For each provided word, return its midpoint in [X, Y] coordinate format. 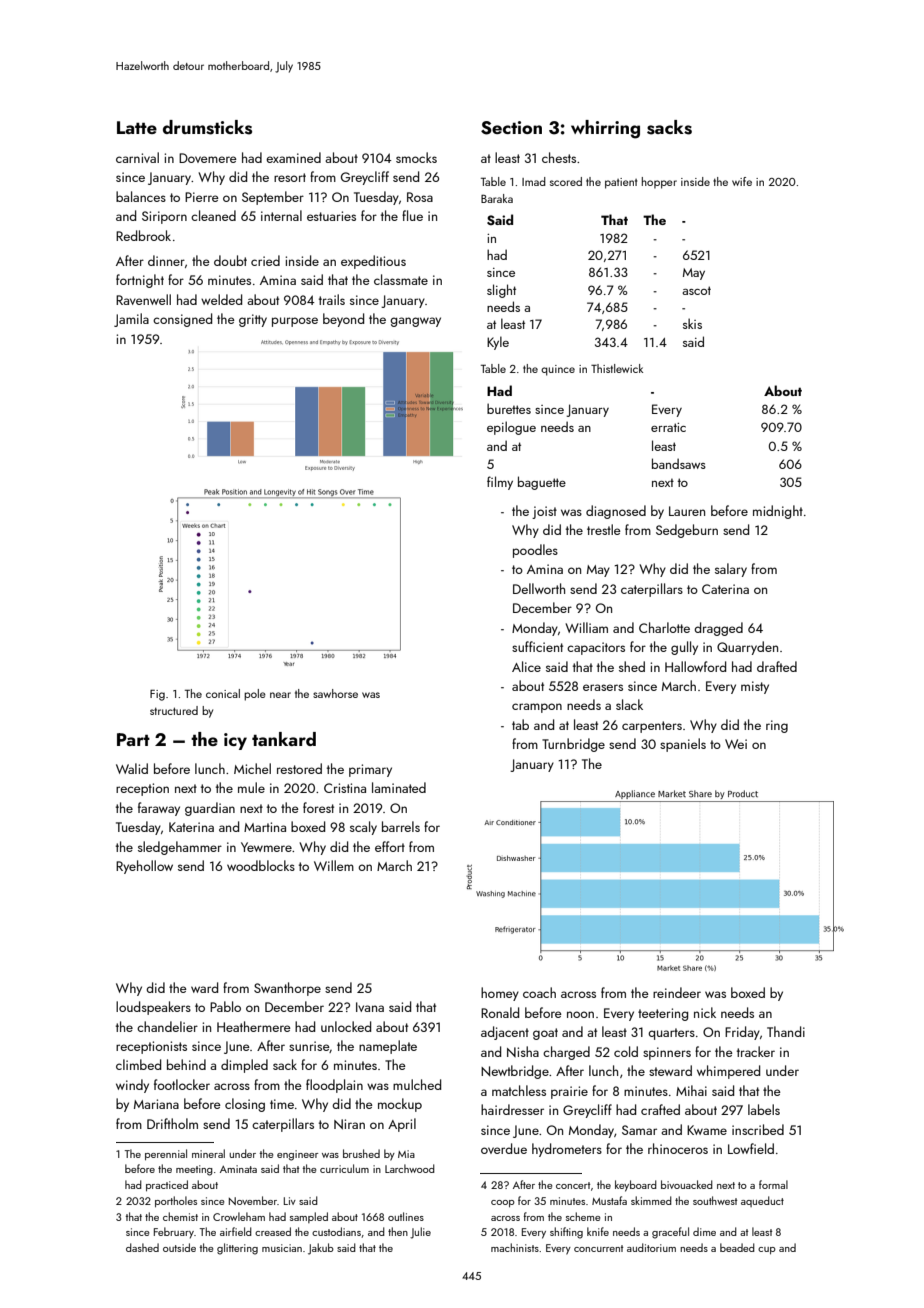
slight [501, 291]
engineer [297, 1155]
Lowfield [751, 1148]
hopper [659, 183]
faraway [159, 809]
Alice [526, 666]
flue [412, 215]
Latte [137, 127]
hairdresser [512, 1109]
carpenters [652, 727]
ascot [696, 290]
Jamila [131, 320]
